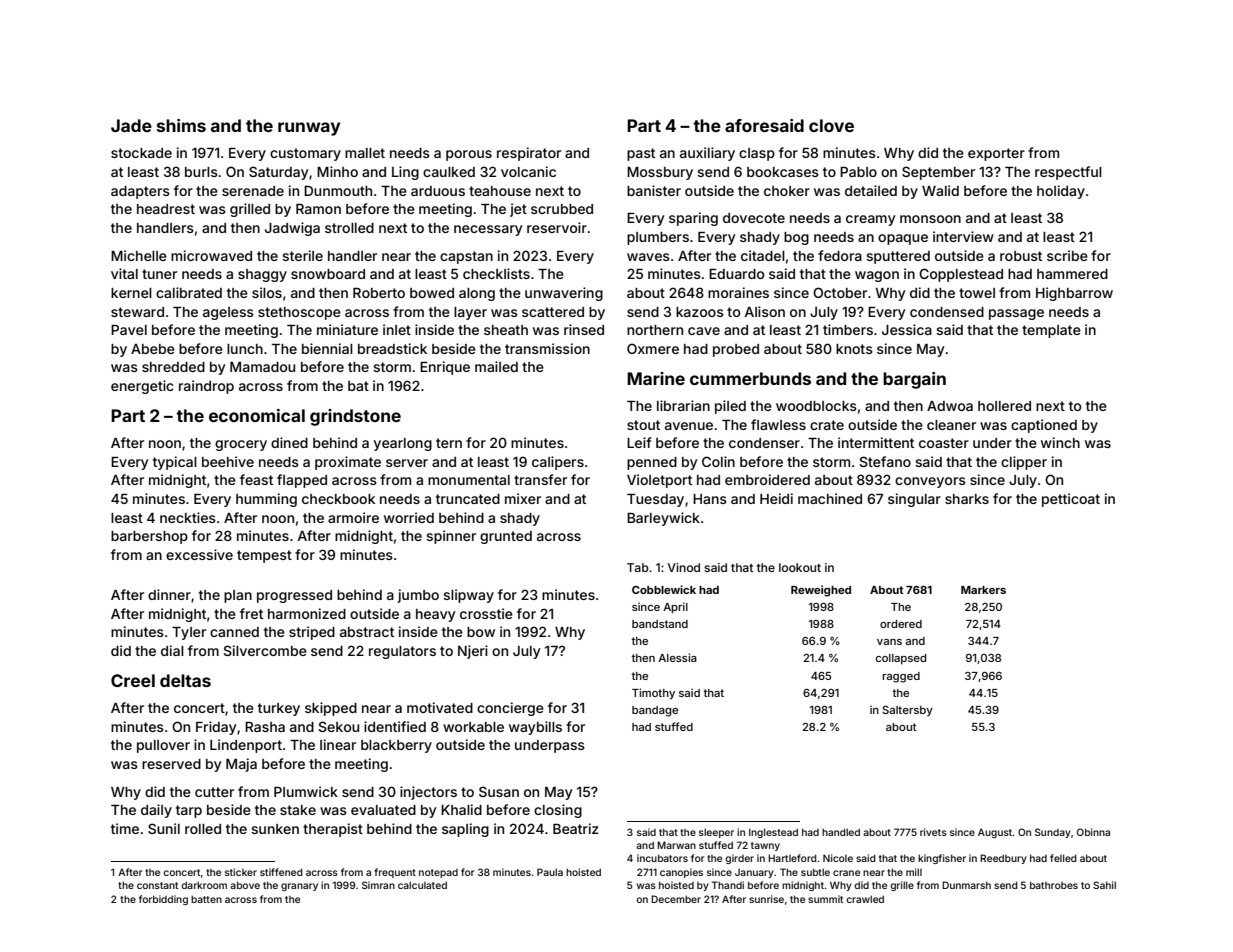 The height and width of the screenshot is (952, 1233). What do you see at coordinates (763, 255) in the screenshot?
I see `citadel` at bounding box center [763, 255].
